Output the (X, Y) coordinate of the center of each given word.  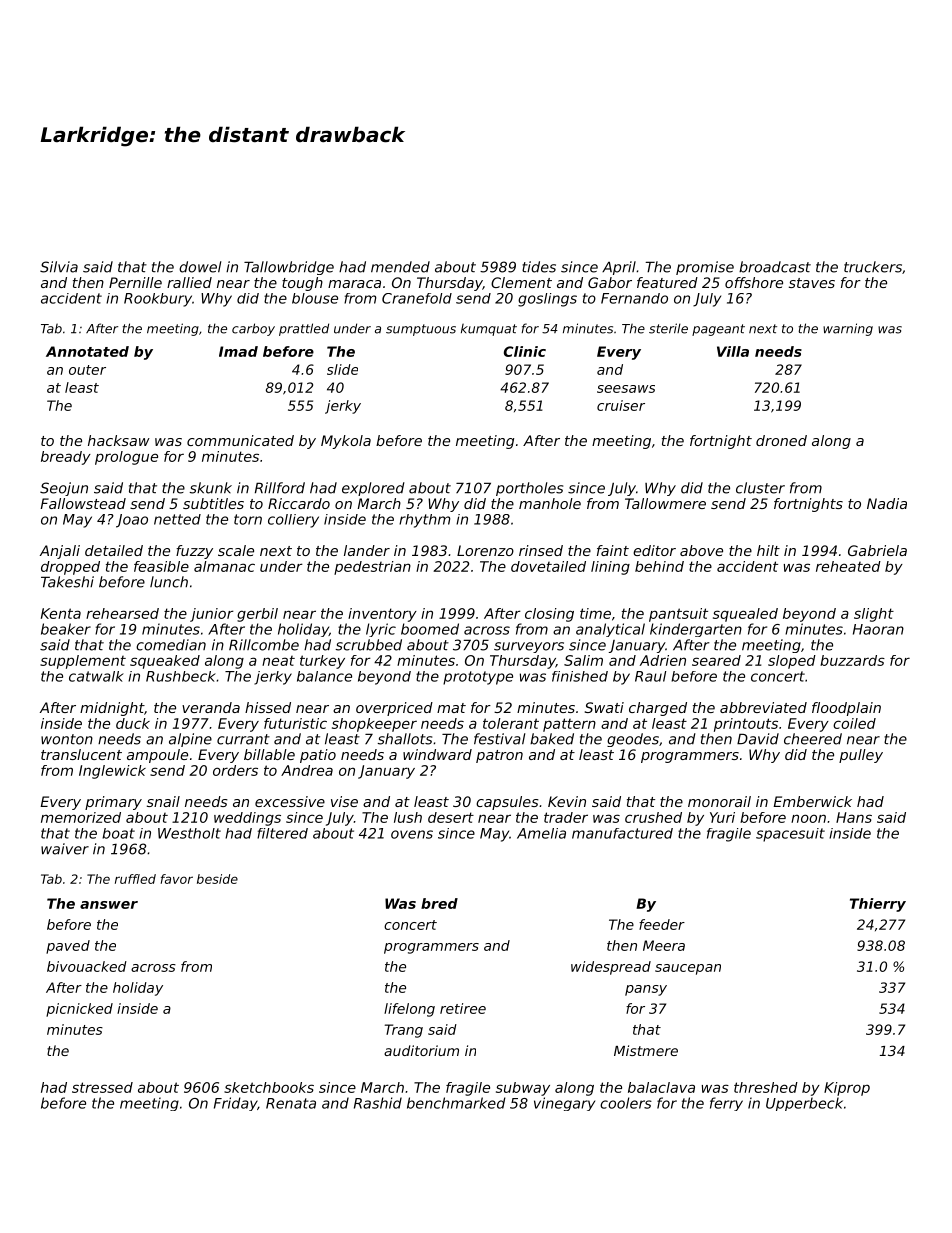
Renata (291, 1103)
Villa (733, 351)
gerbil (257, 615)
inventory (382, 615)
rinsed (541, 550)
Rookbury (158, 300)
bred (439, 903)
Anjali (60, 552)
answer (109, 905)
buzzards (852, 660)
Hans (854, 817)
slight (874, 615)
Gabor (610, 282)
